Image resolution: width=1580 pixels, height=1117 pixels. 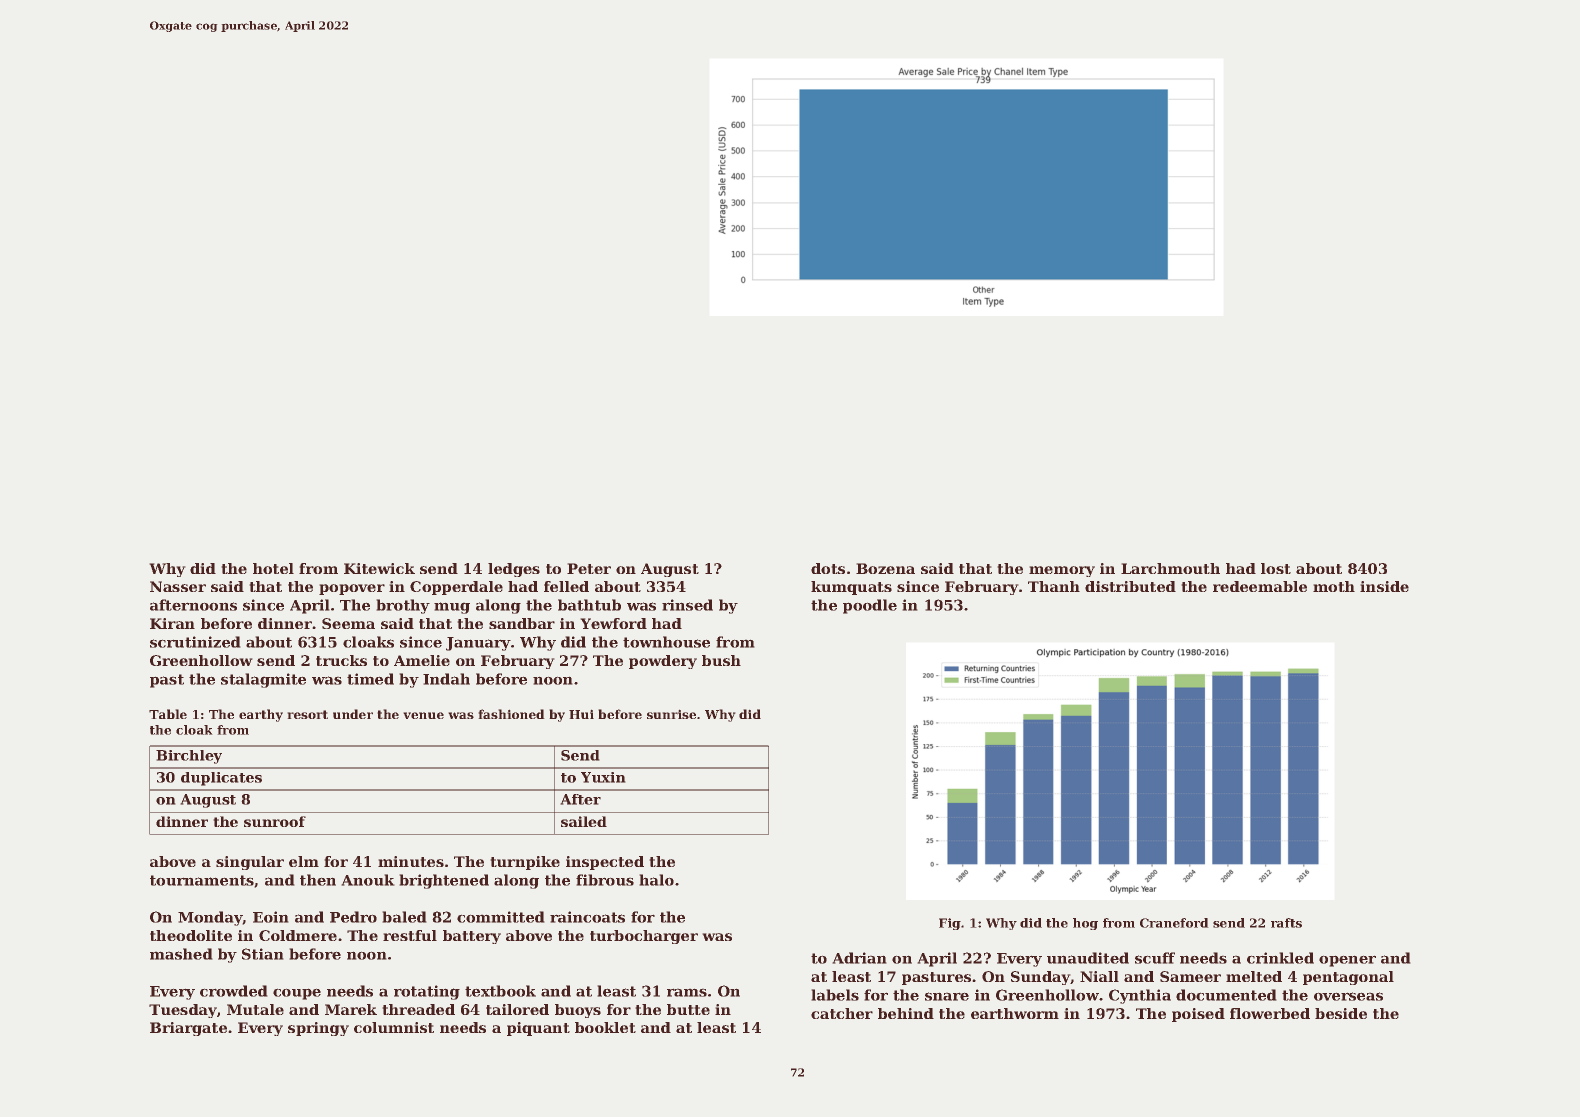 I want to click on piquant, so click(x=538, y=1029).
